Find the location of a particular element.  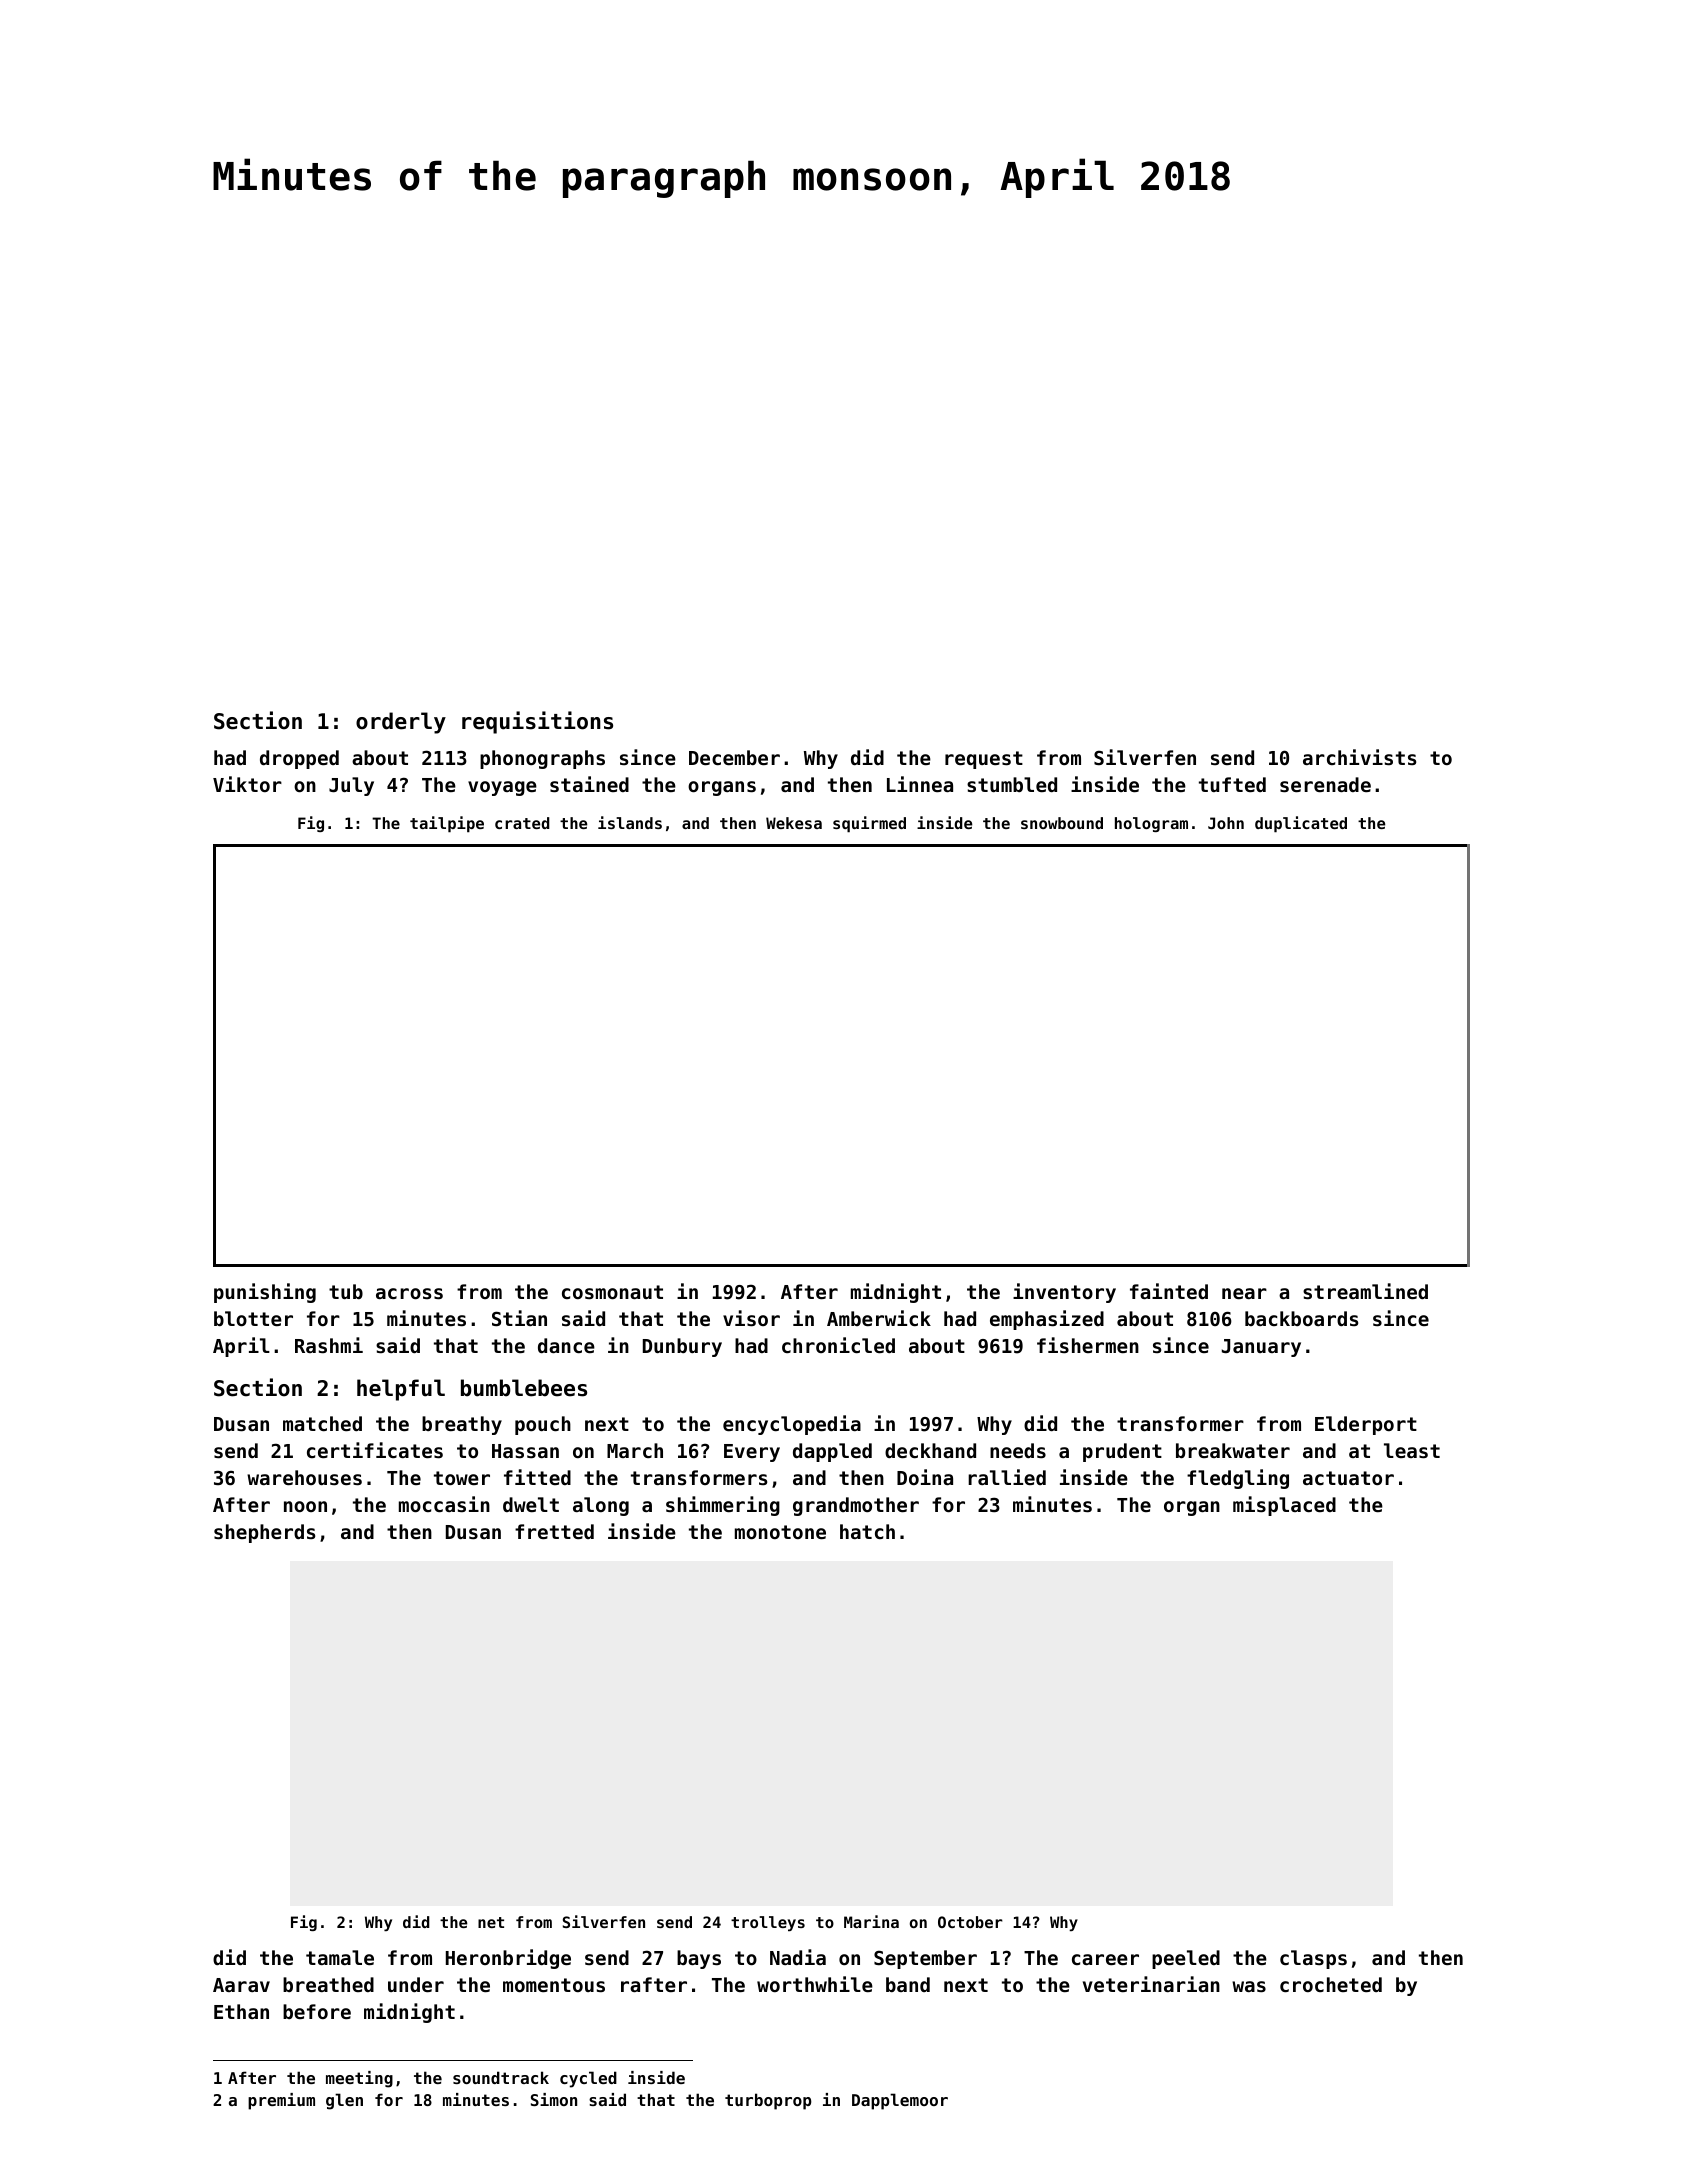

Dunbury is located at coordinates (682, 1347).
